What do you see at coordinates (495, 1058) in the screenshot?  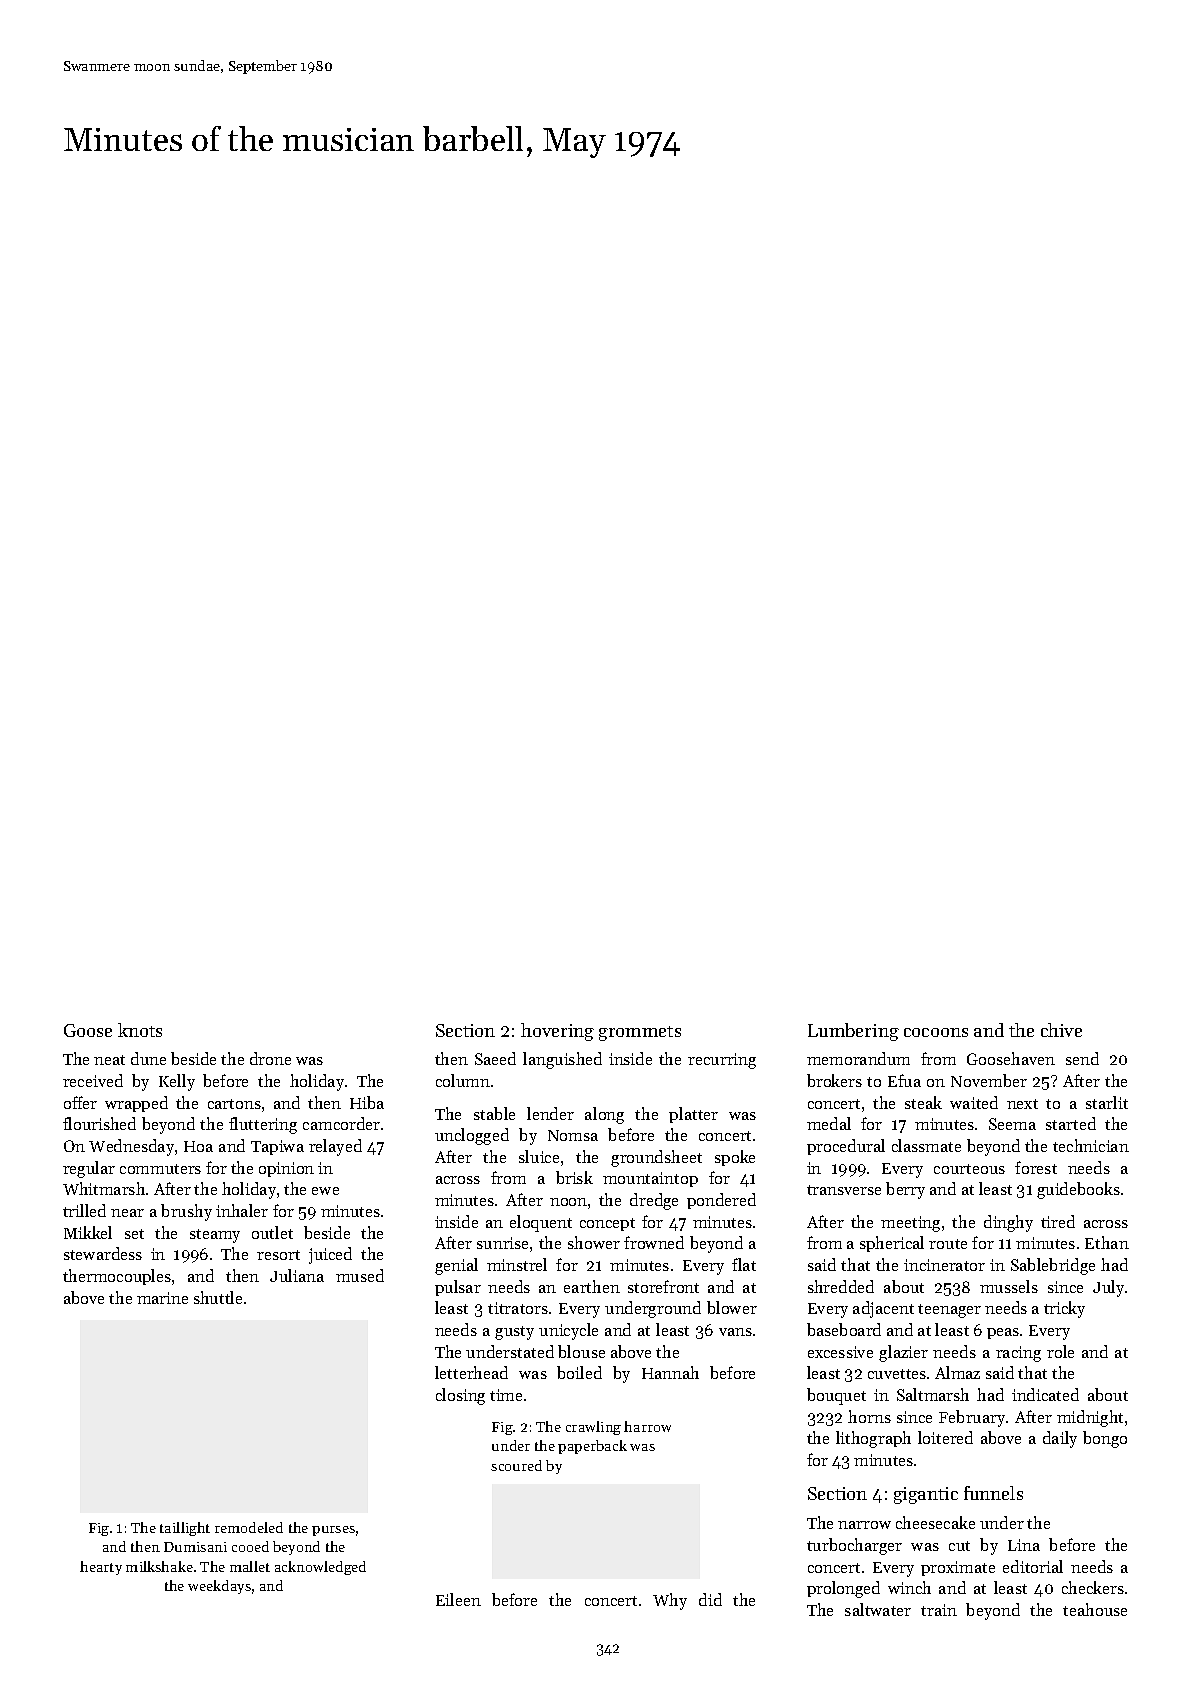 I see `Saeed` at bounding box center [495, 1058].
